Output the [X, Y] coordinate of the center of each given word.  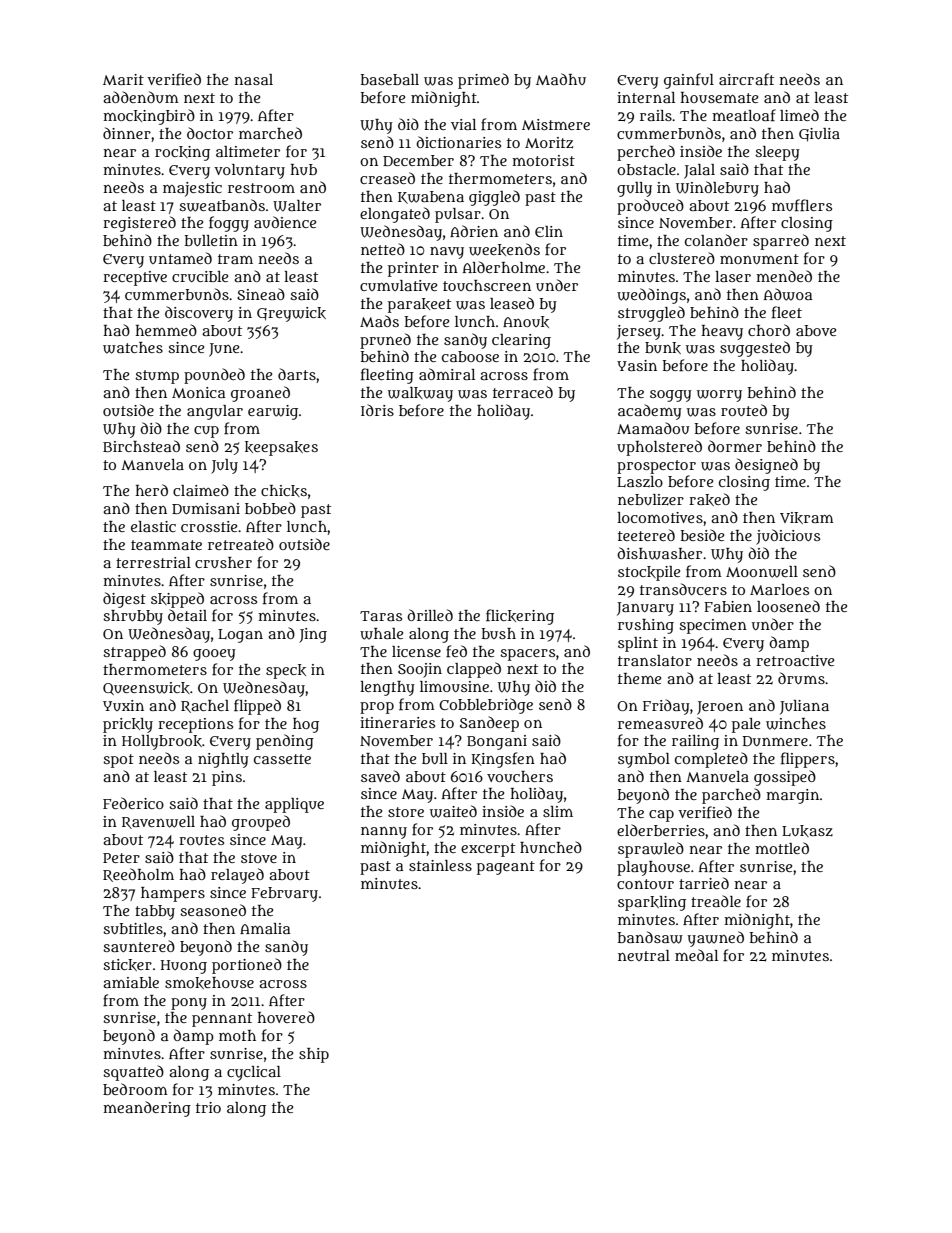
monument [759, 259]
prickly [128, 725]
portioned [247, 966]
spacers [527, 655]
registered [139, 224]
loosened [788, 606]
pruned [385, 341]
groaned [260, 394]
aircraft [746, 79]
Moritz [549, 143]
